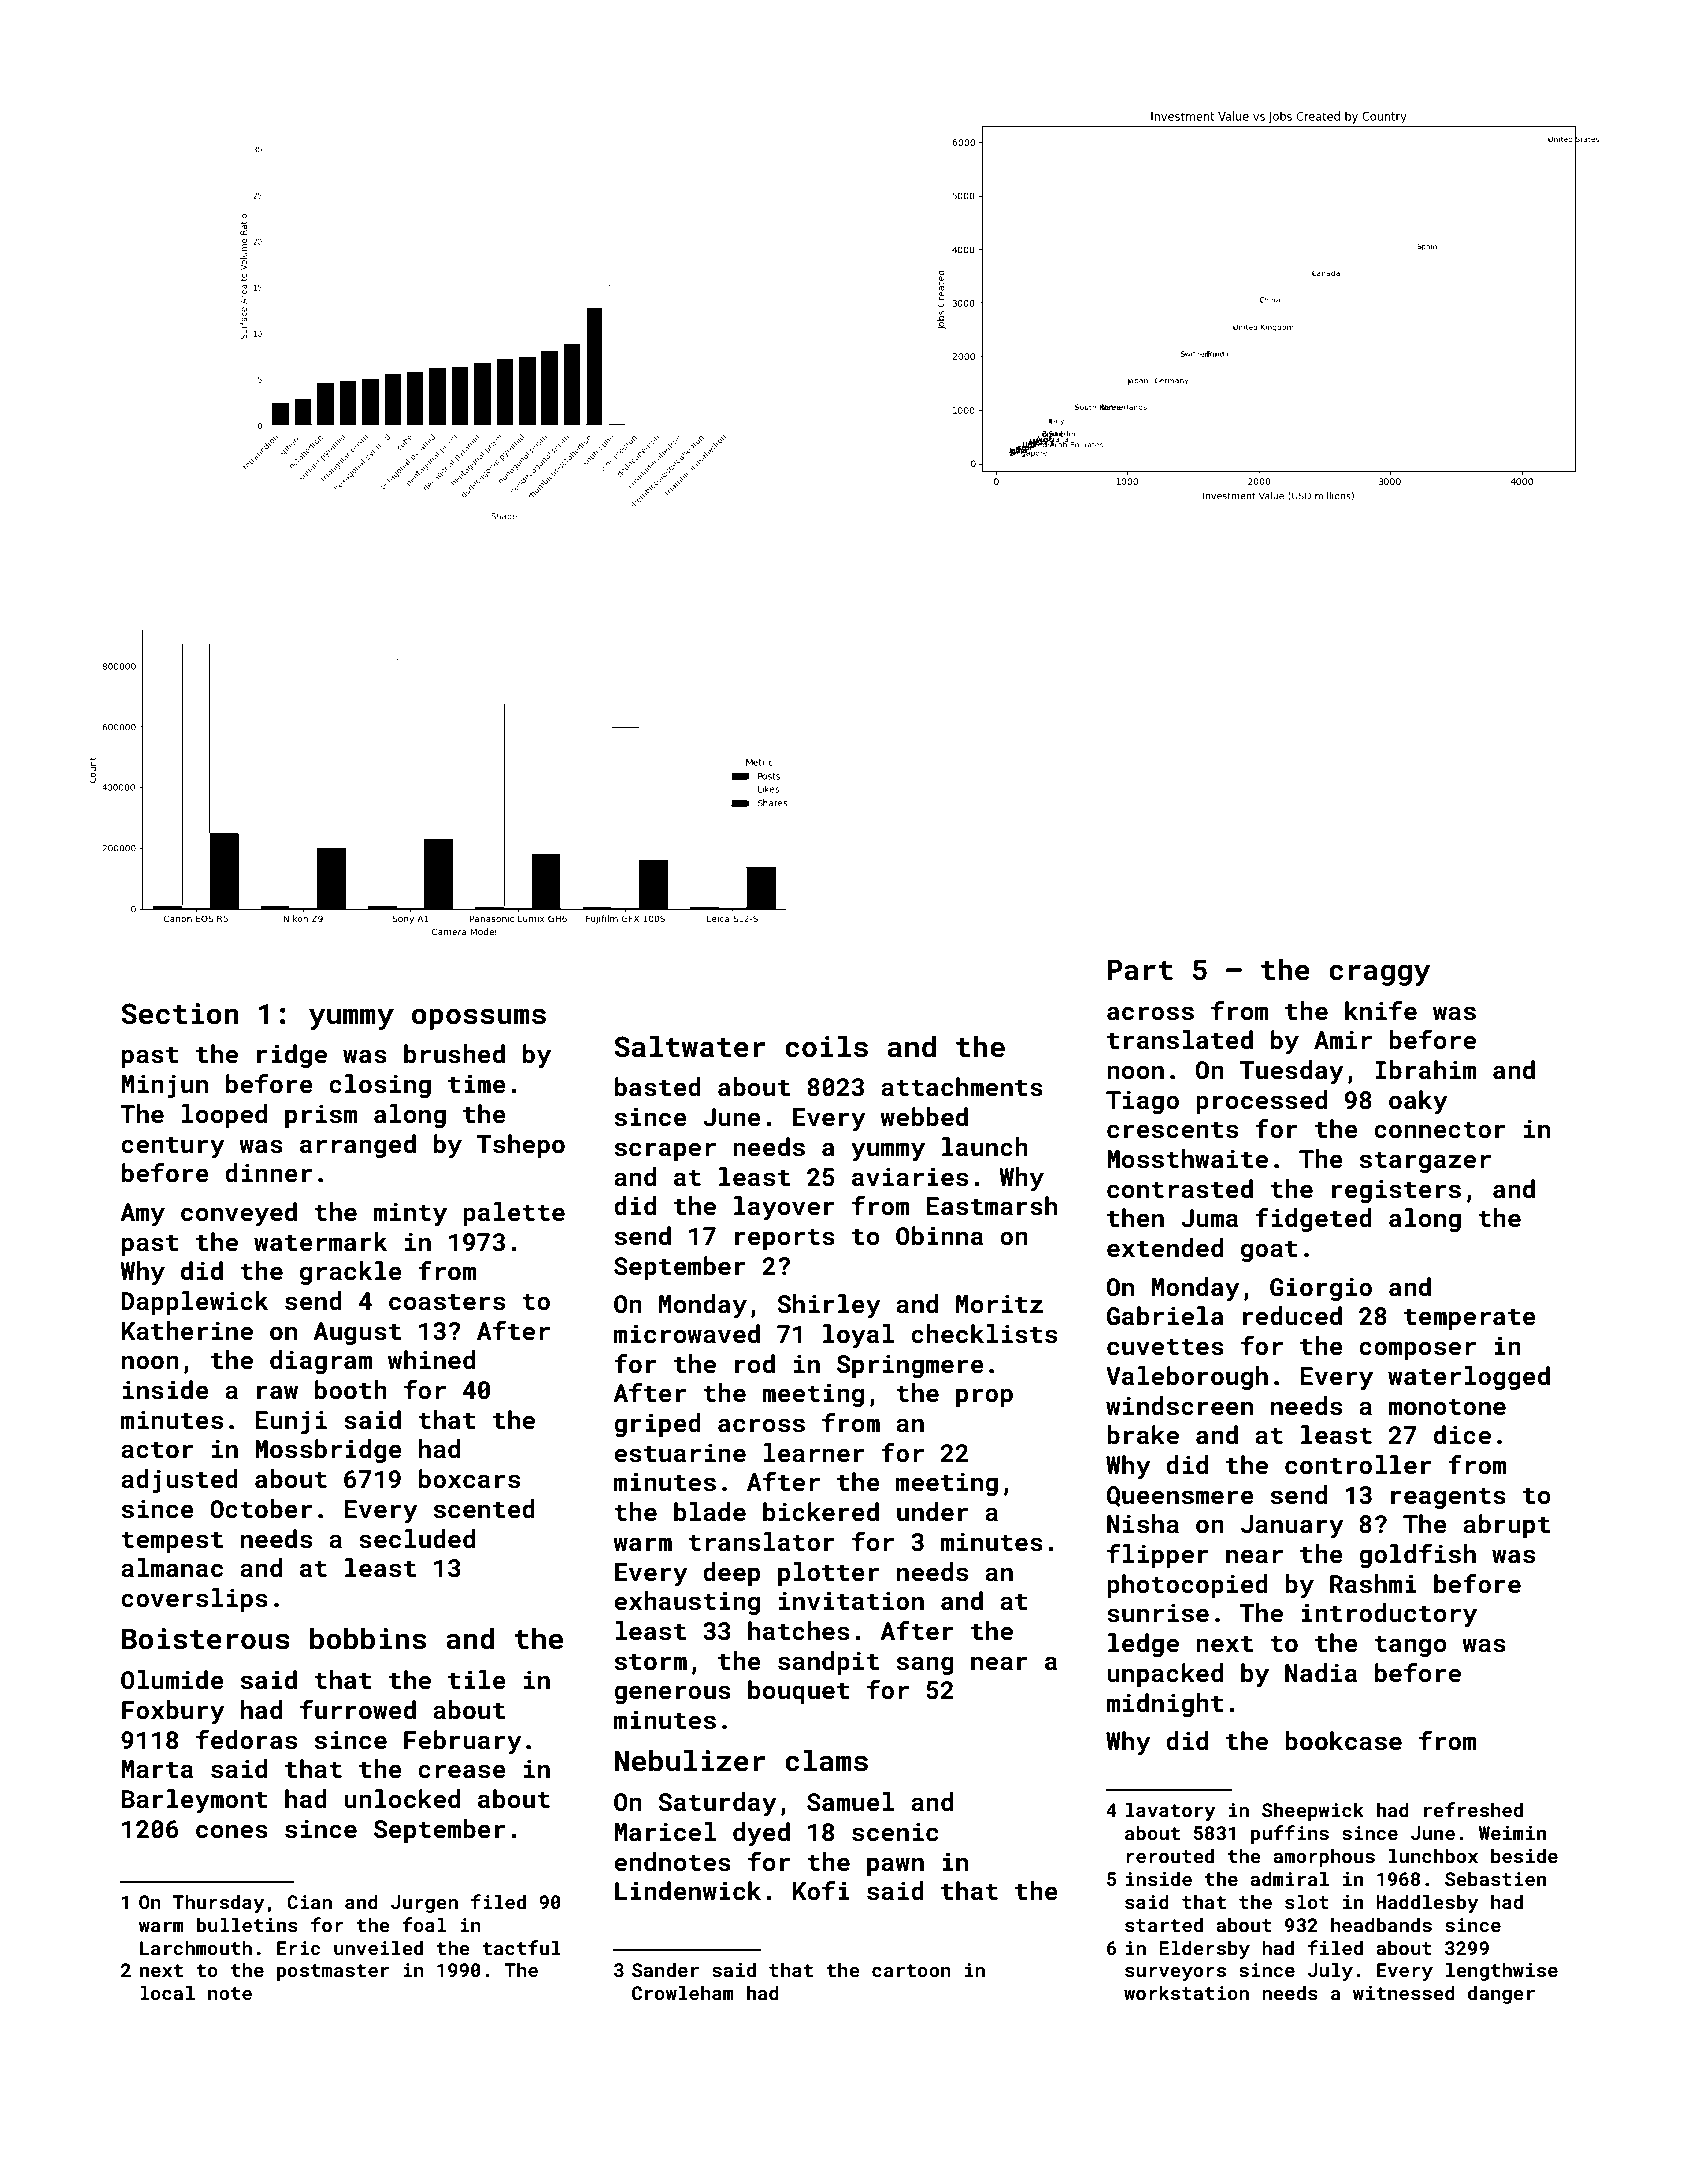 Image resolution: width=1683 pixels, height=2178 pixels. I want to click on furrowed, so click(358, 1709).
